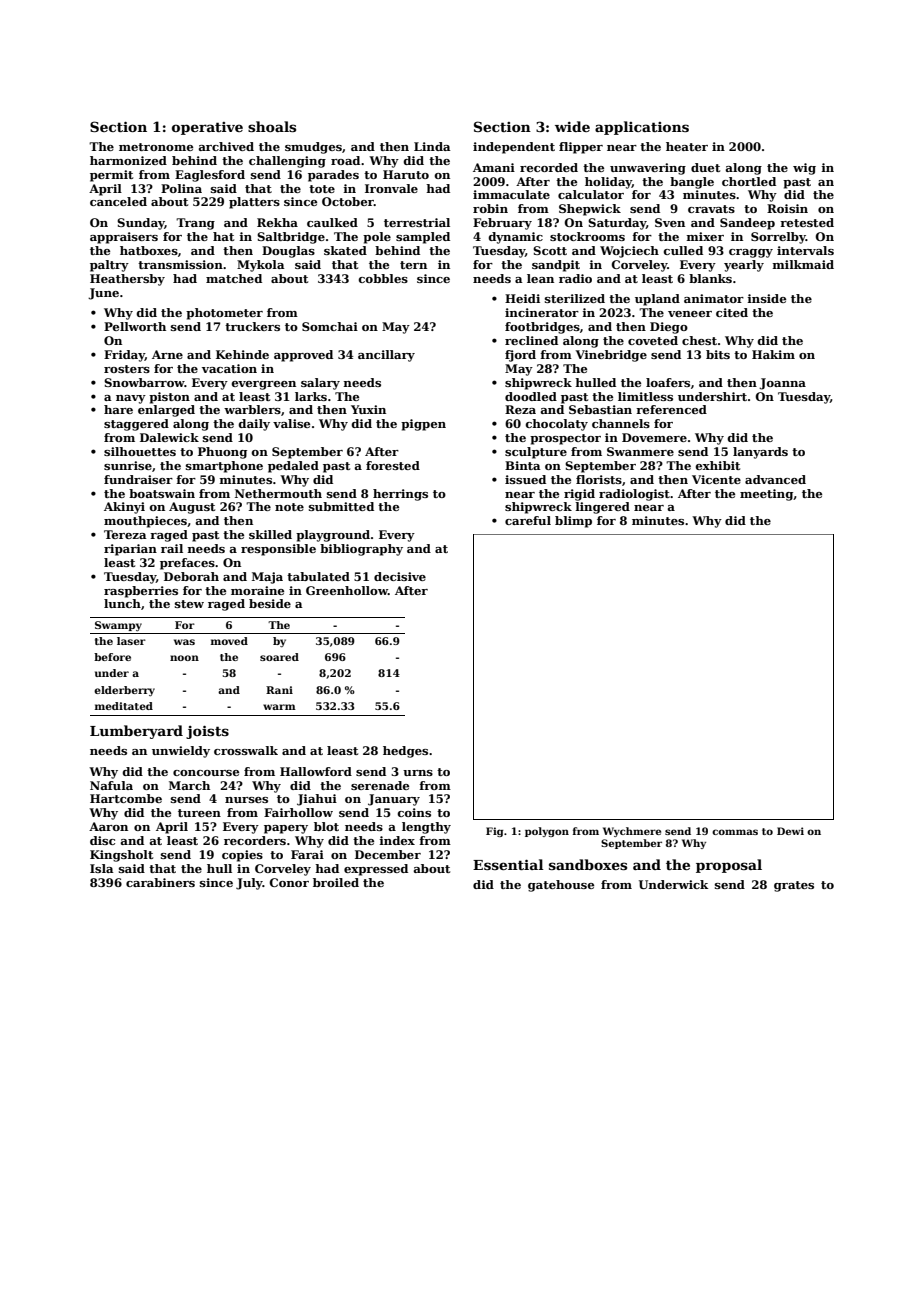 This document has height=1308, width=924. What do you see at coordinates (383, 278) in the document?
I see `cobbles` at bounding box center [383, 278].
